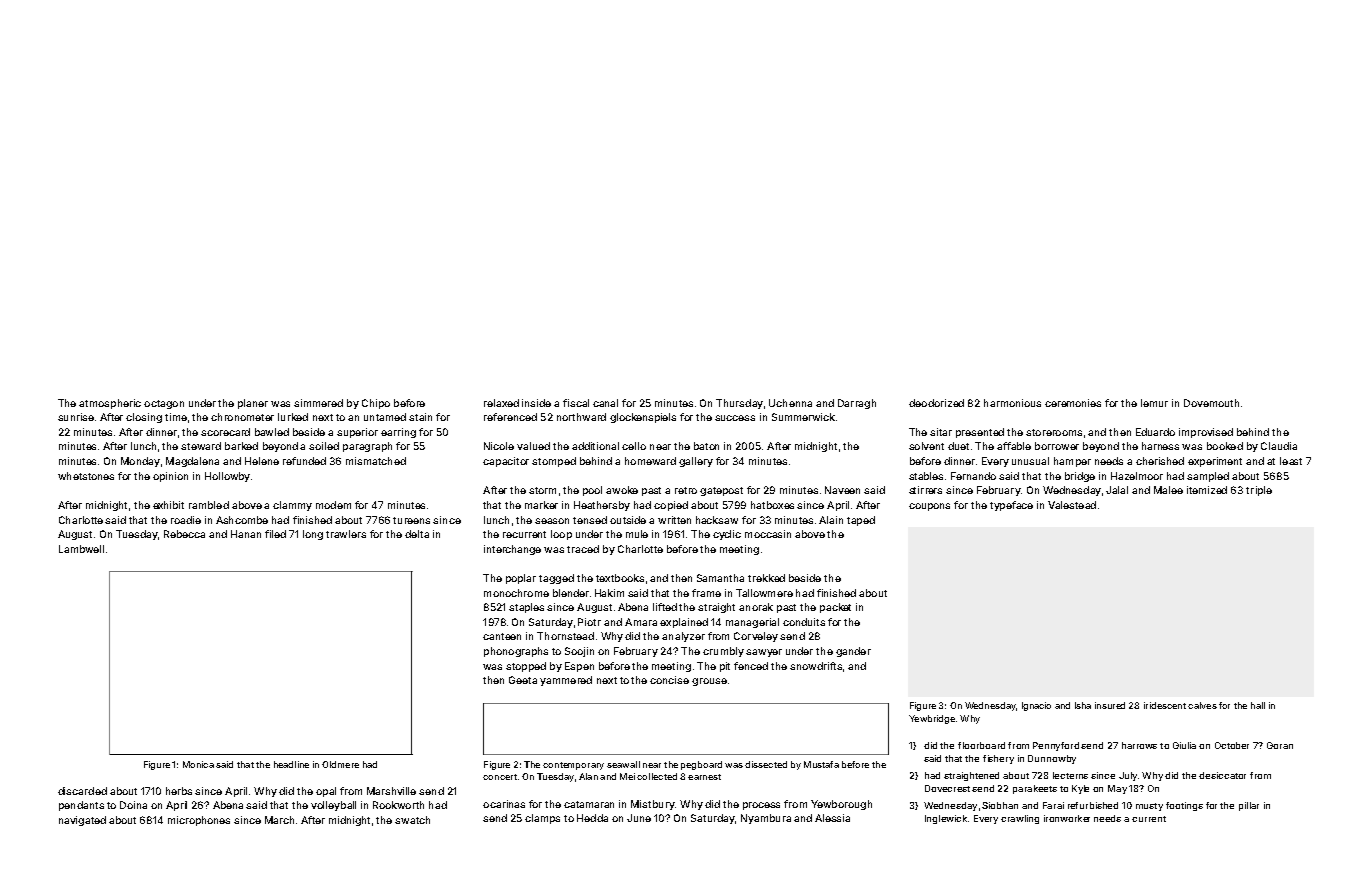 This image has height=887, width=1372. I want to click on gander, so click(853, 652).
